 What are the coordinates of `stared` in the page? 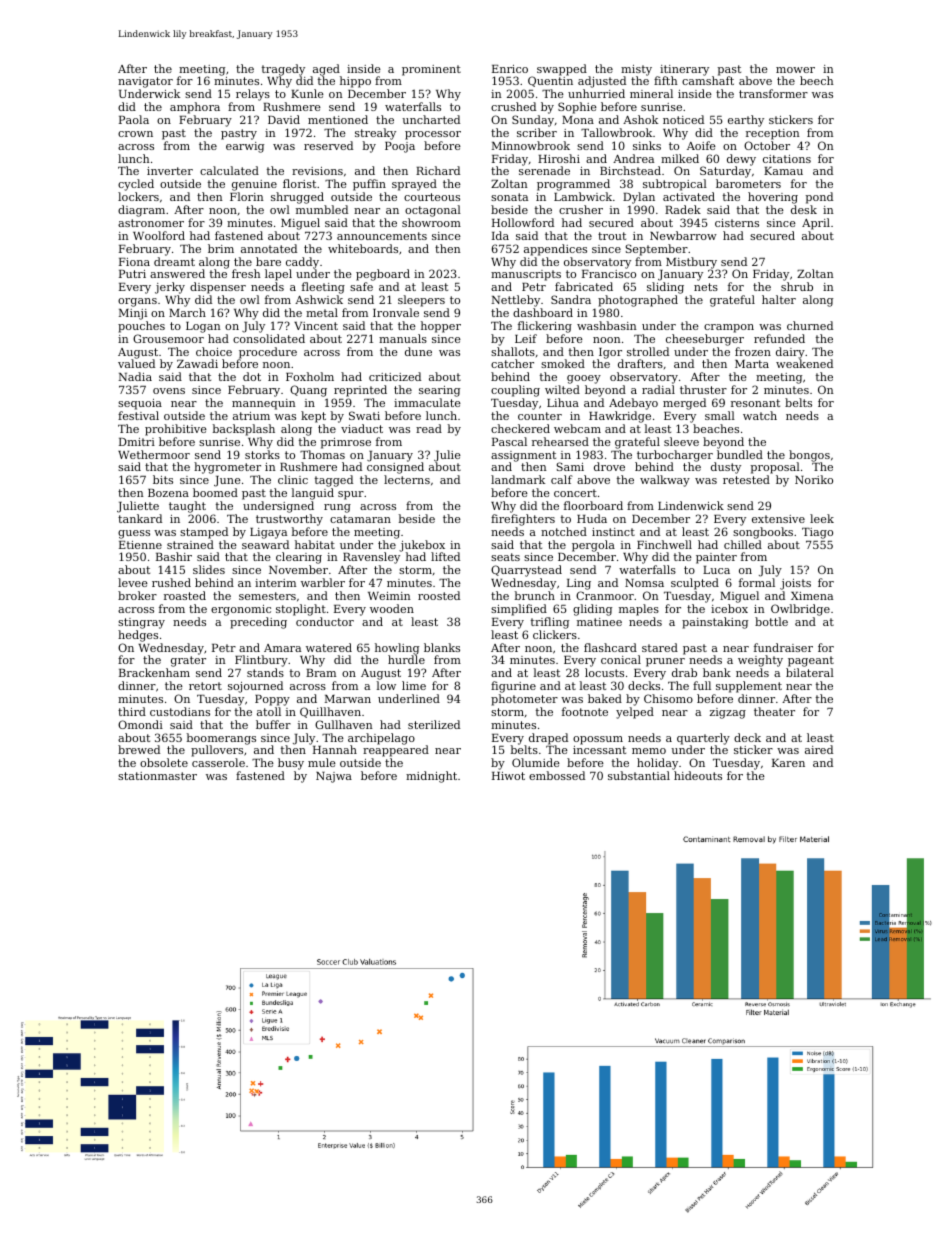 It's located at (660, 647).
